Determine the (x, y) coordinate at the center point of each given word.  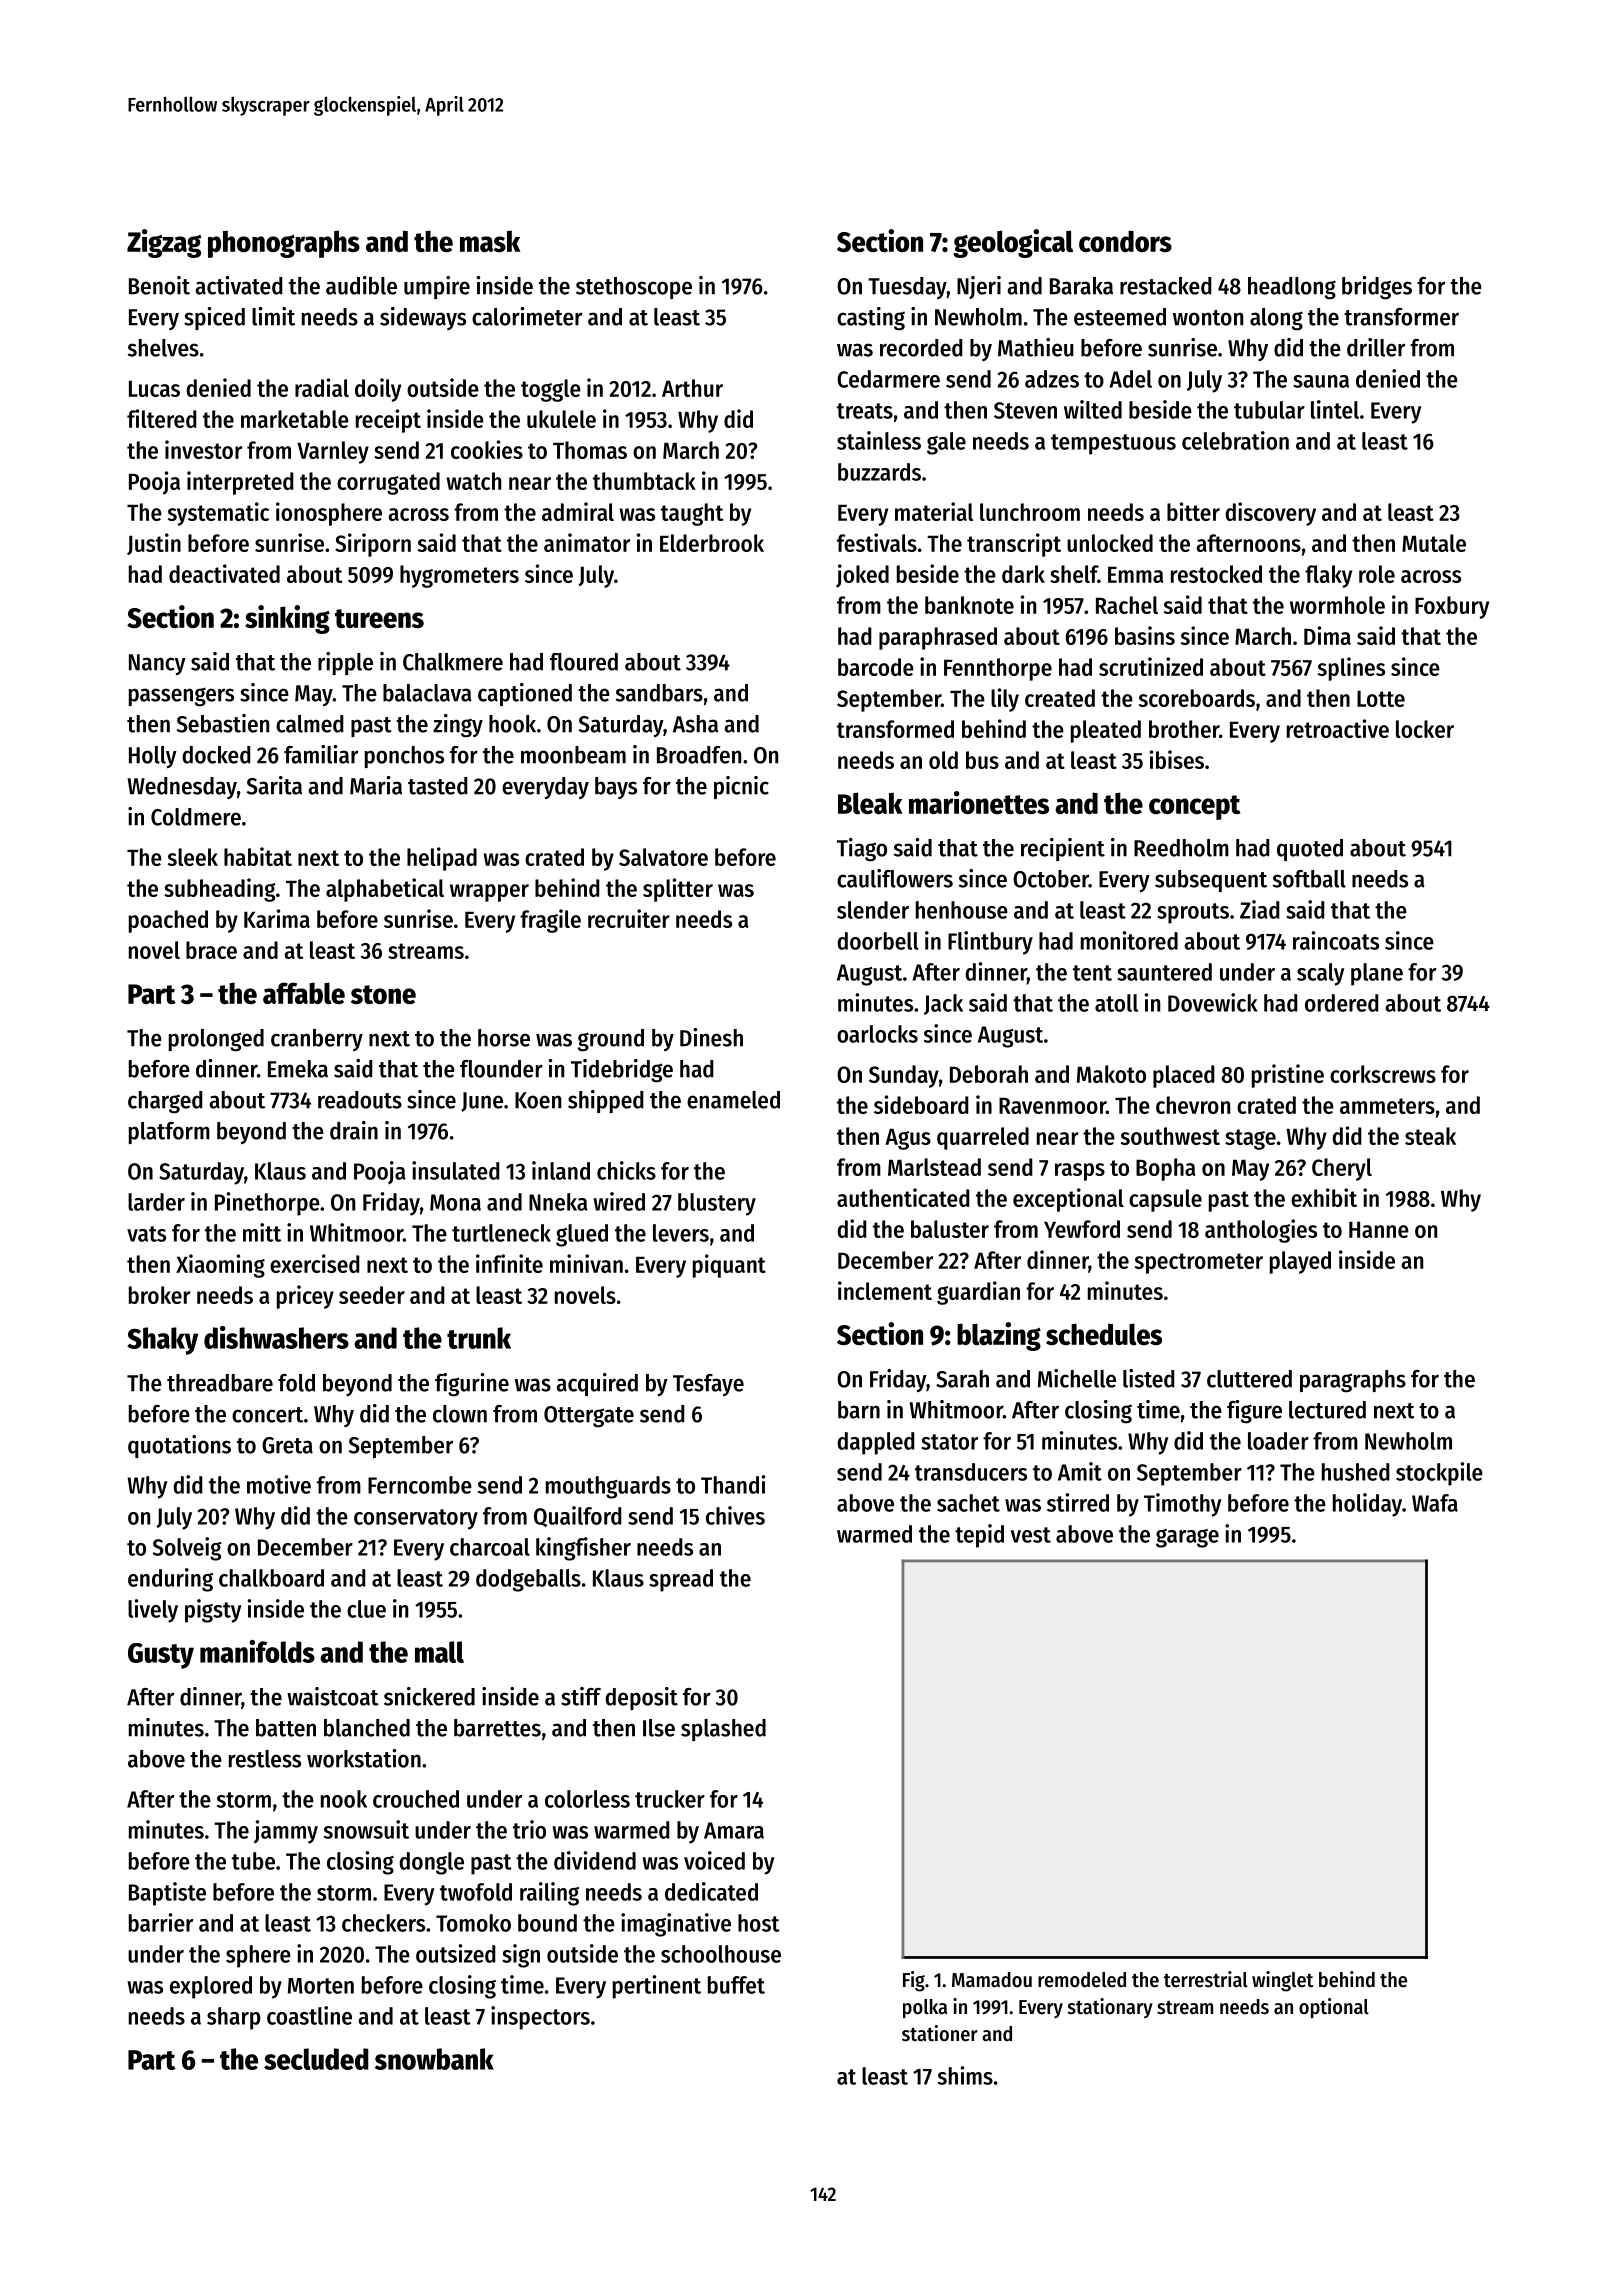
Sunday (904, 1076)
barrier (161, 1922)
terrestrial (1206, 1979)
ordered (1342, 1003)
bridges (1377, 288)
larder (156, 1202)
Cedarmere (888, 379)
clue (366, 1609)
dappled (876, 1443)
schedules (1104, 1334)
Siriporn (373, 545)
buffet (736, 1985)
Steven (1025, 410)
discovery (1270, 514)
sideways (423, 318)
